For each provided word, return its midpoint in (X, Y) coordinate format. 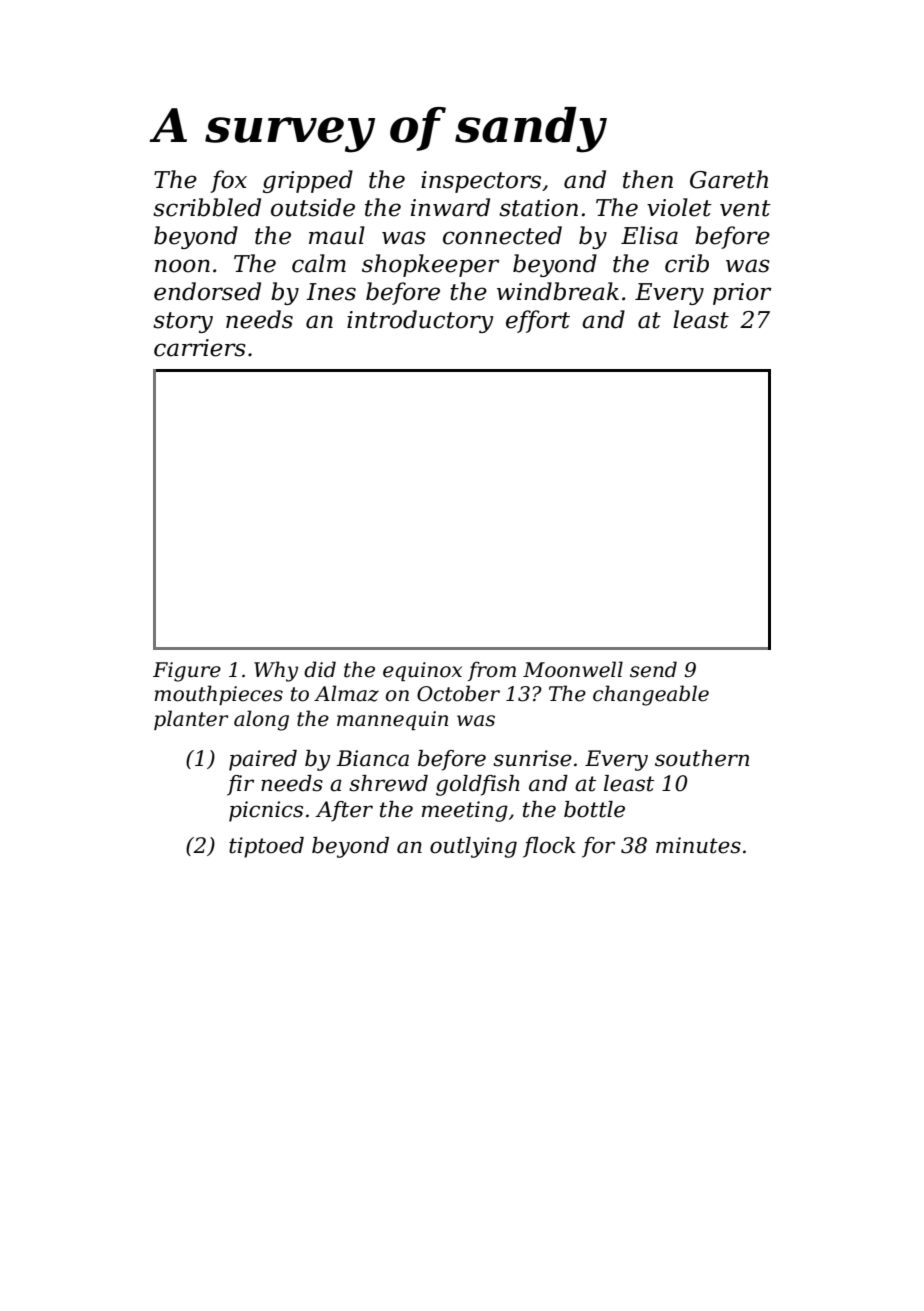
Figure (187, 672)
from (492, 671)
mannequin (392, 720)
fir (240, 785)
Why (276, 671)
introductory (420, 321)
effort (538, 321)
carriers (200, 348)
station (538, 208)
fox (228, 181)
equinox (422, 671)
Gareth (729, 179)
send (653, 669)
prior (742, 294)
